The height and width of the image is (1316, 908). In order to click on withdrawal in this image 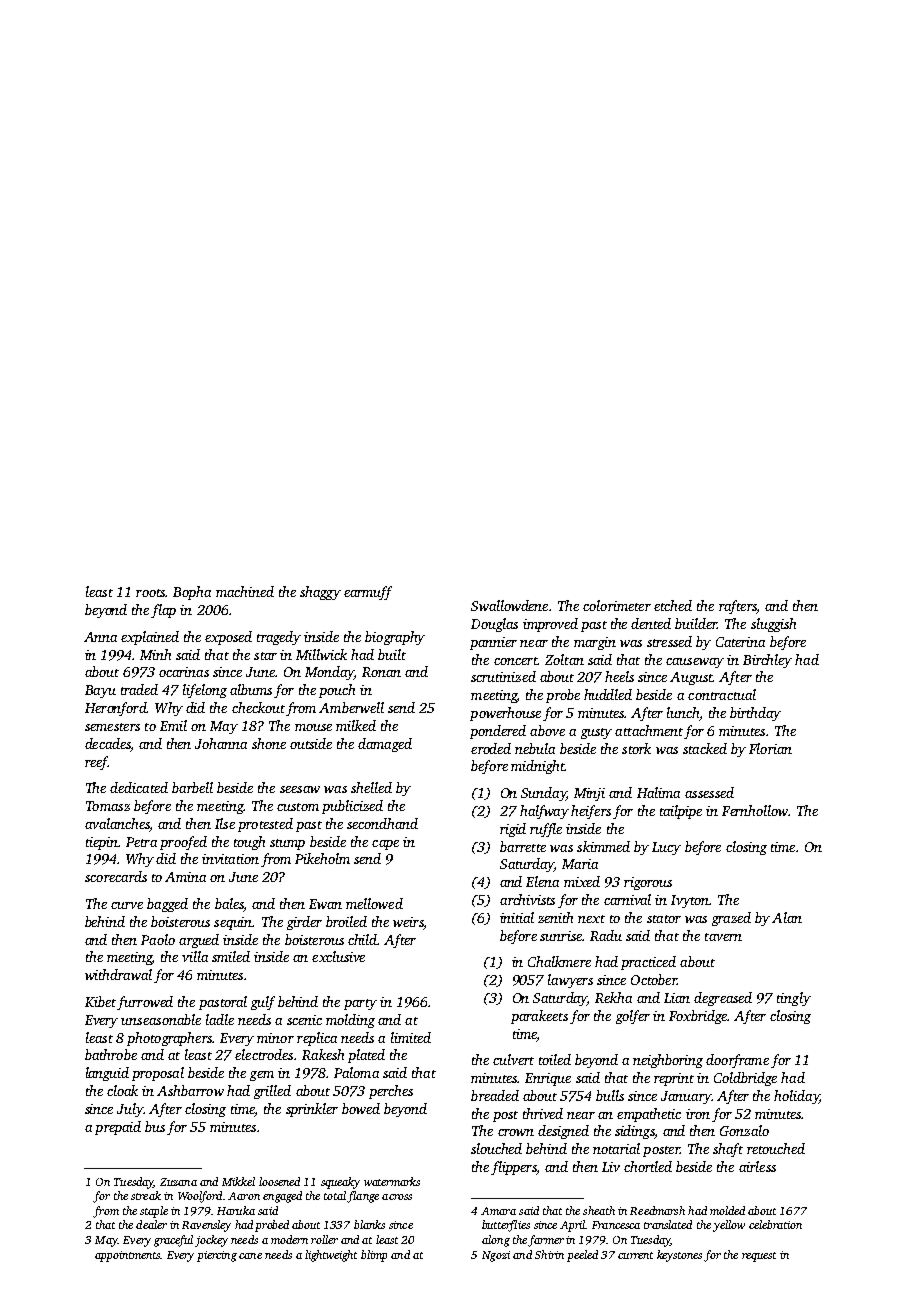, I will do `click(118, 974)`.
